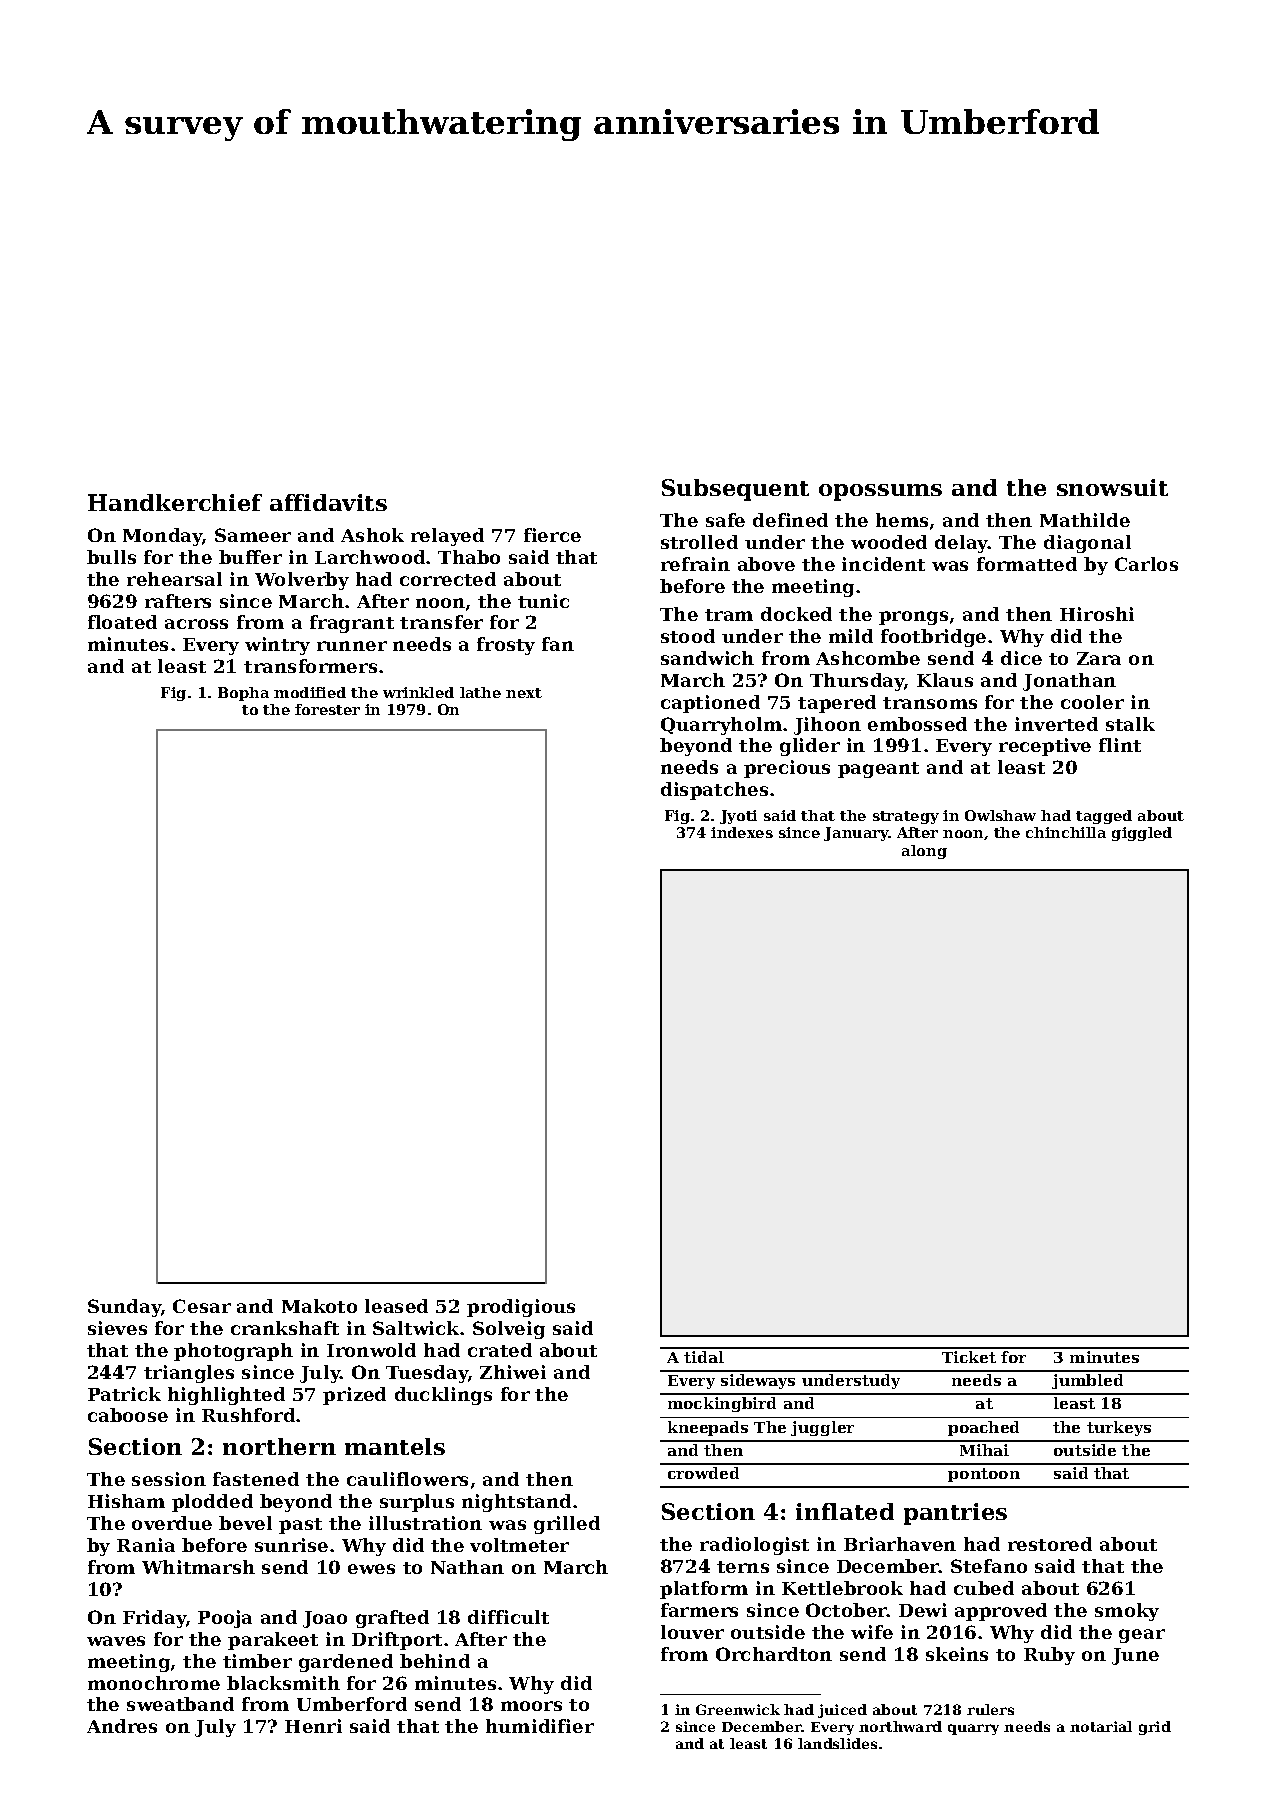 Image resolution: width=1276 pixels, height=1805 pixels. I want to click on snowsuit, so click(1112, 487).
